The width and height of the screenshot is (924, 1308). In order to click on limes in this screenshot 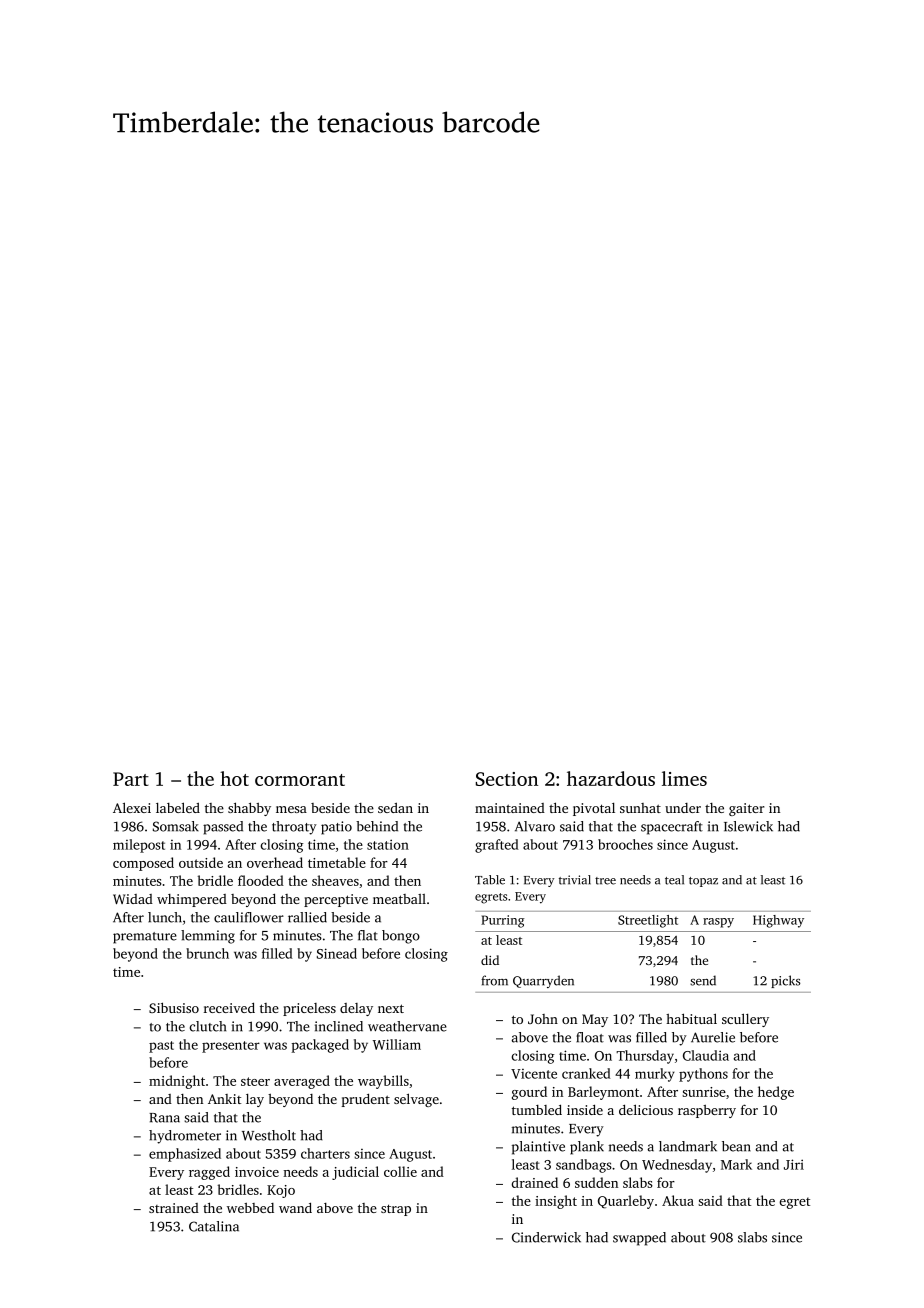, I will do `click(684, 778)`.
